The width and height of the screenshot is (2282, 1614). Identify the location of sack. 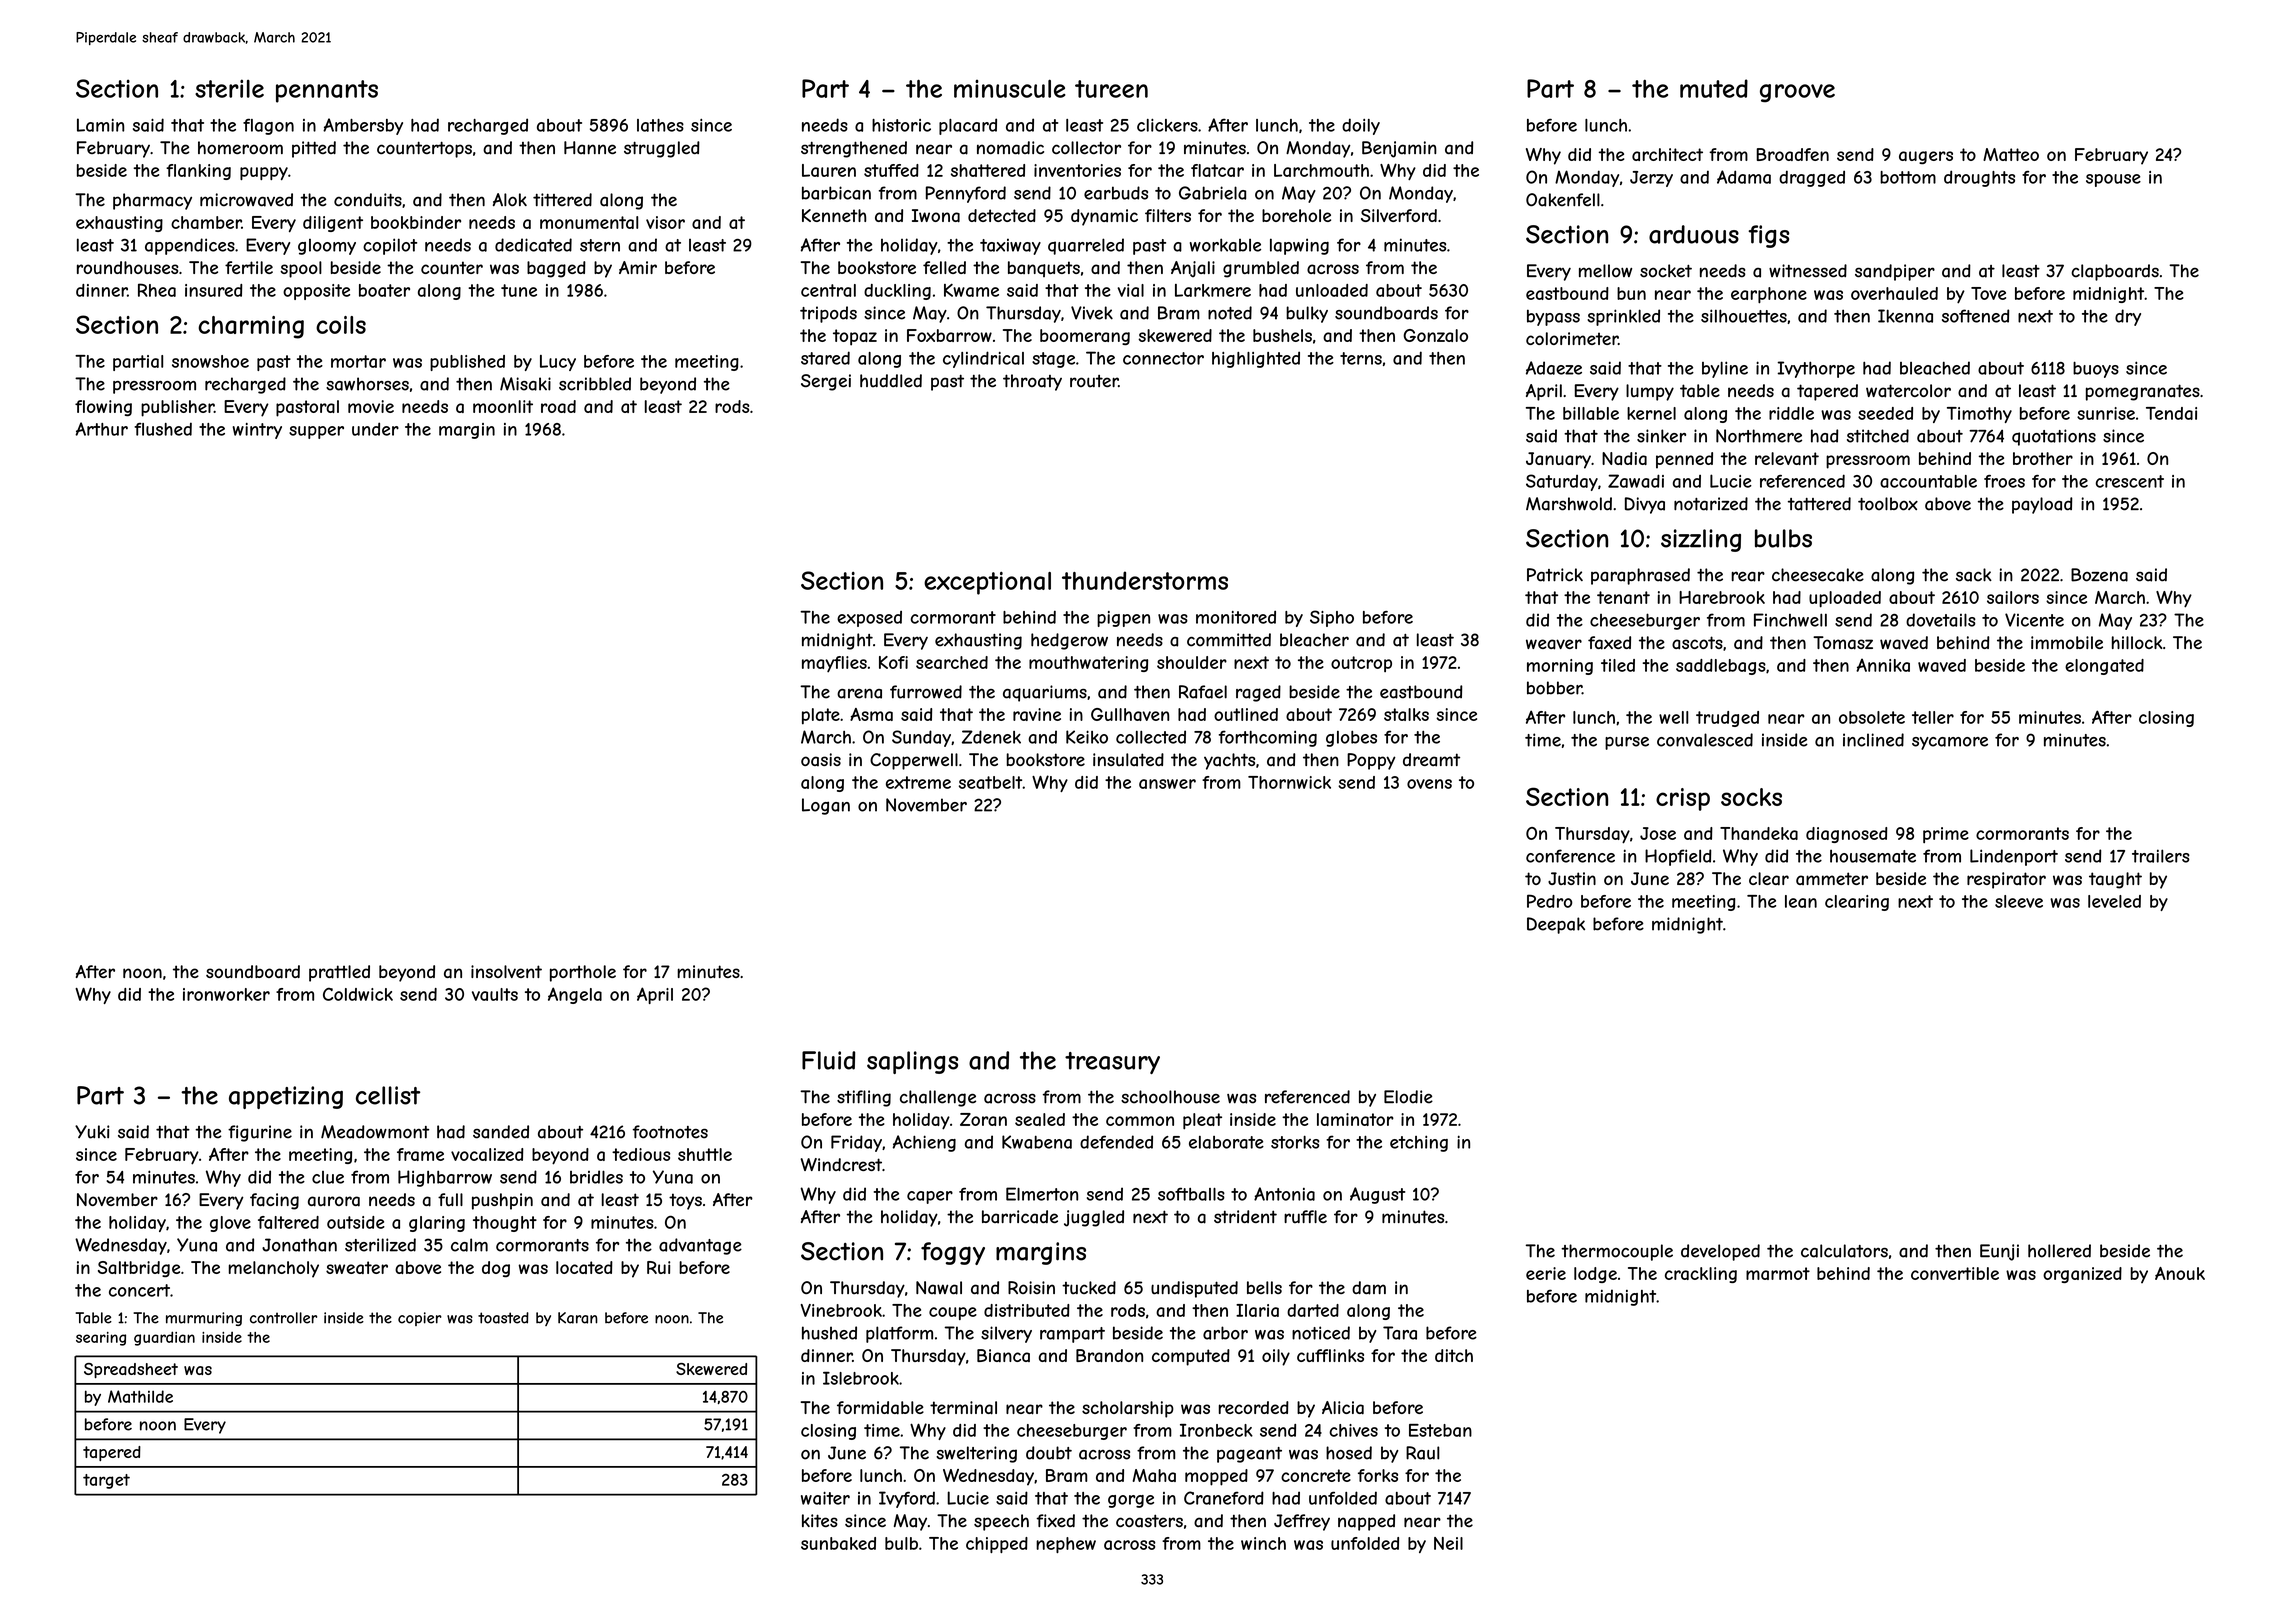
(1974, 575).
